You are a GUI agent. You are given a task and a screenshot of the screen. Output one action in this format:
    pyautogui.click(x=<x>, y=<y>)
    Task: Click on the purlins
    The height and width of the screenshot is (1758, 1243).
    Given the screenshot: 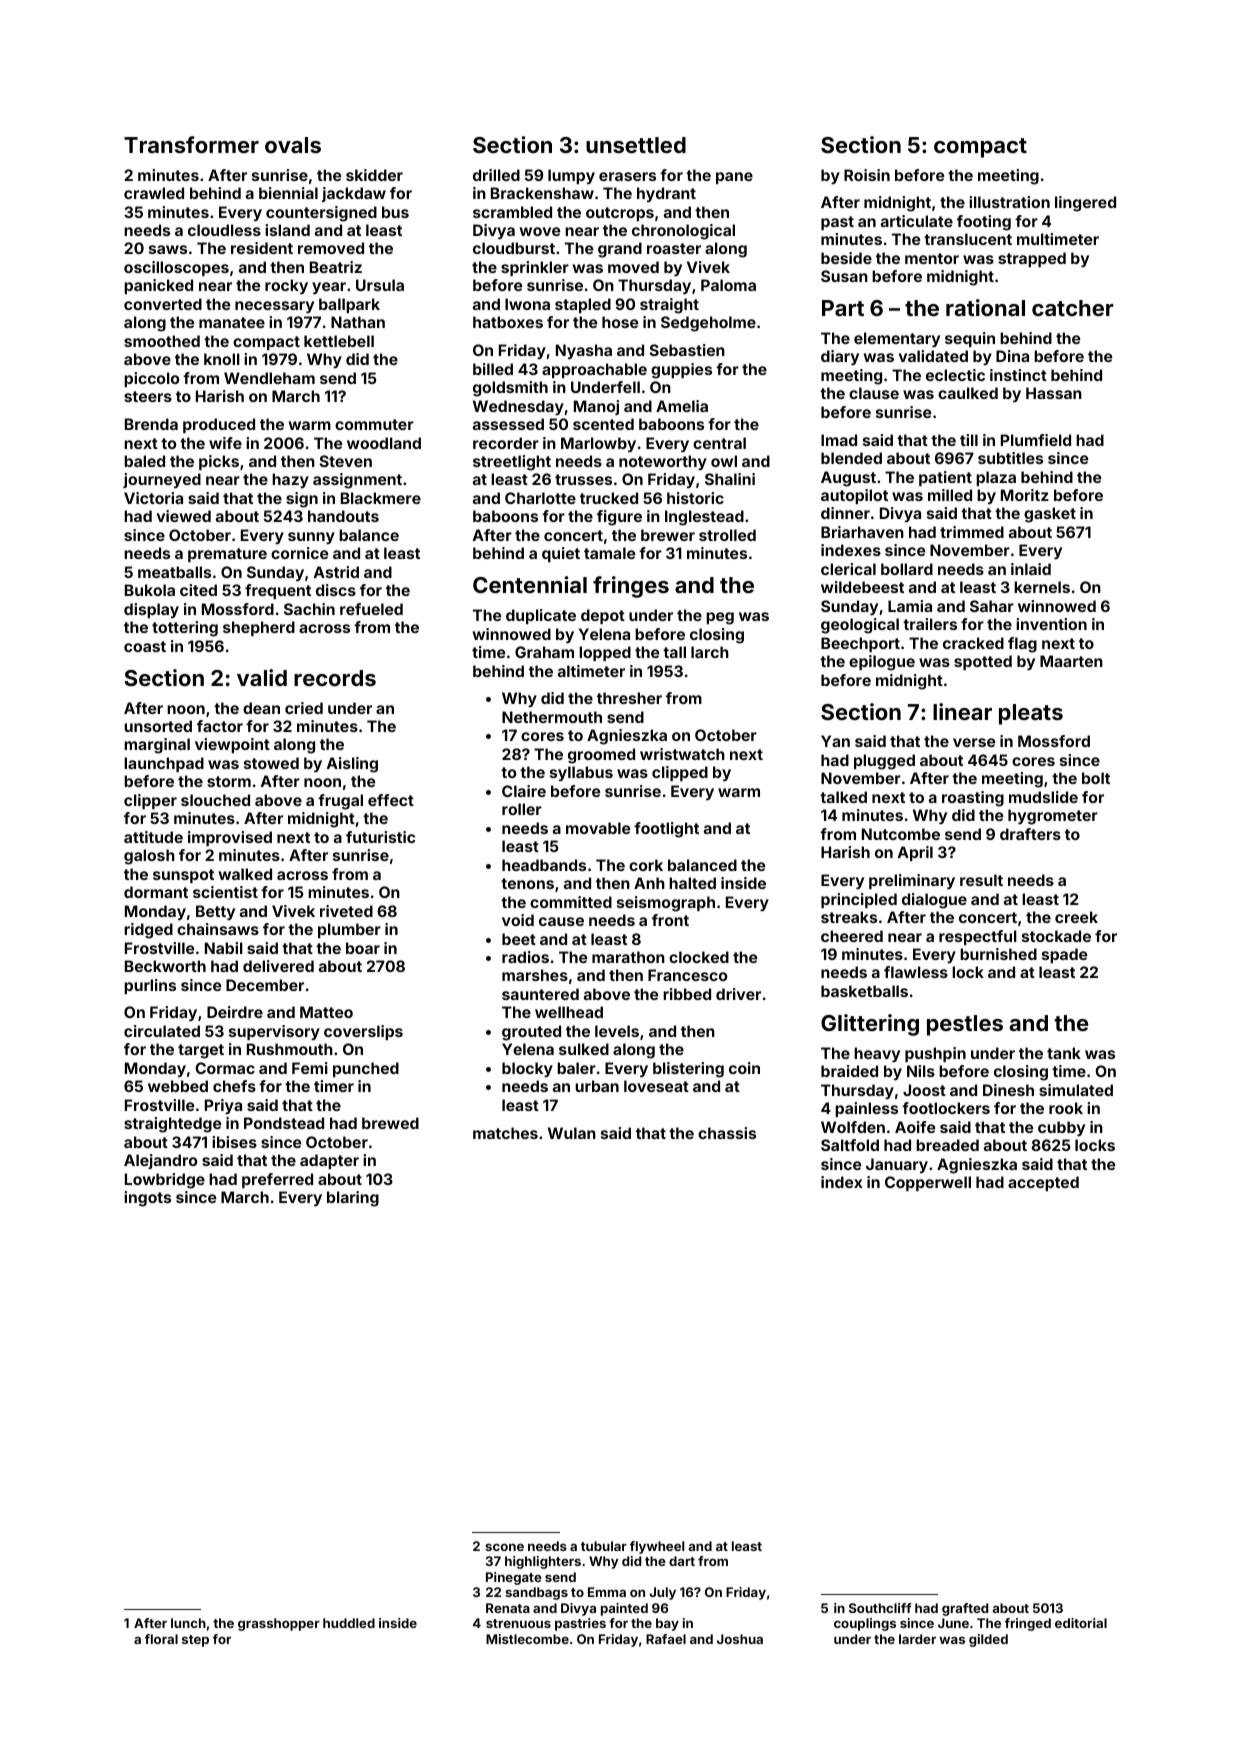 What is the action you would take?
    pyautogui.click(x=150, y=986)
